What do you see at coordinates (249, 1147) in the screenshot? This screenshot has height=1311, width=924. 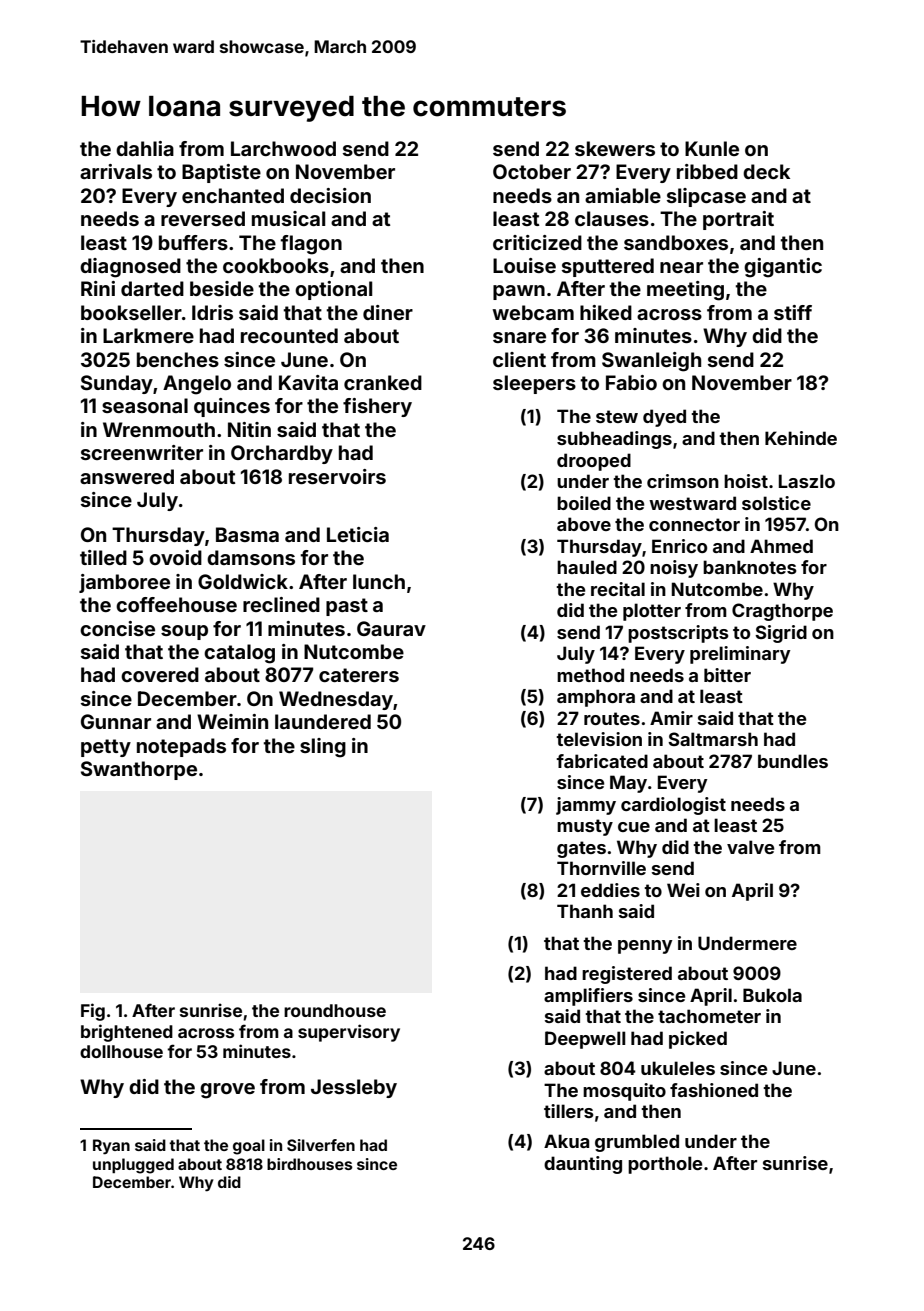 I see `goal` at bounding box center [249, 1147].
